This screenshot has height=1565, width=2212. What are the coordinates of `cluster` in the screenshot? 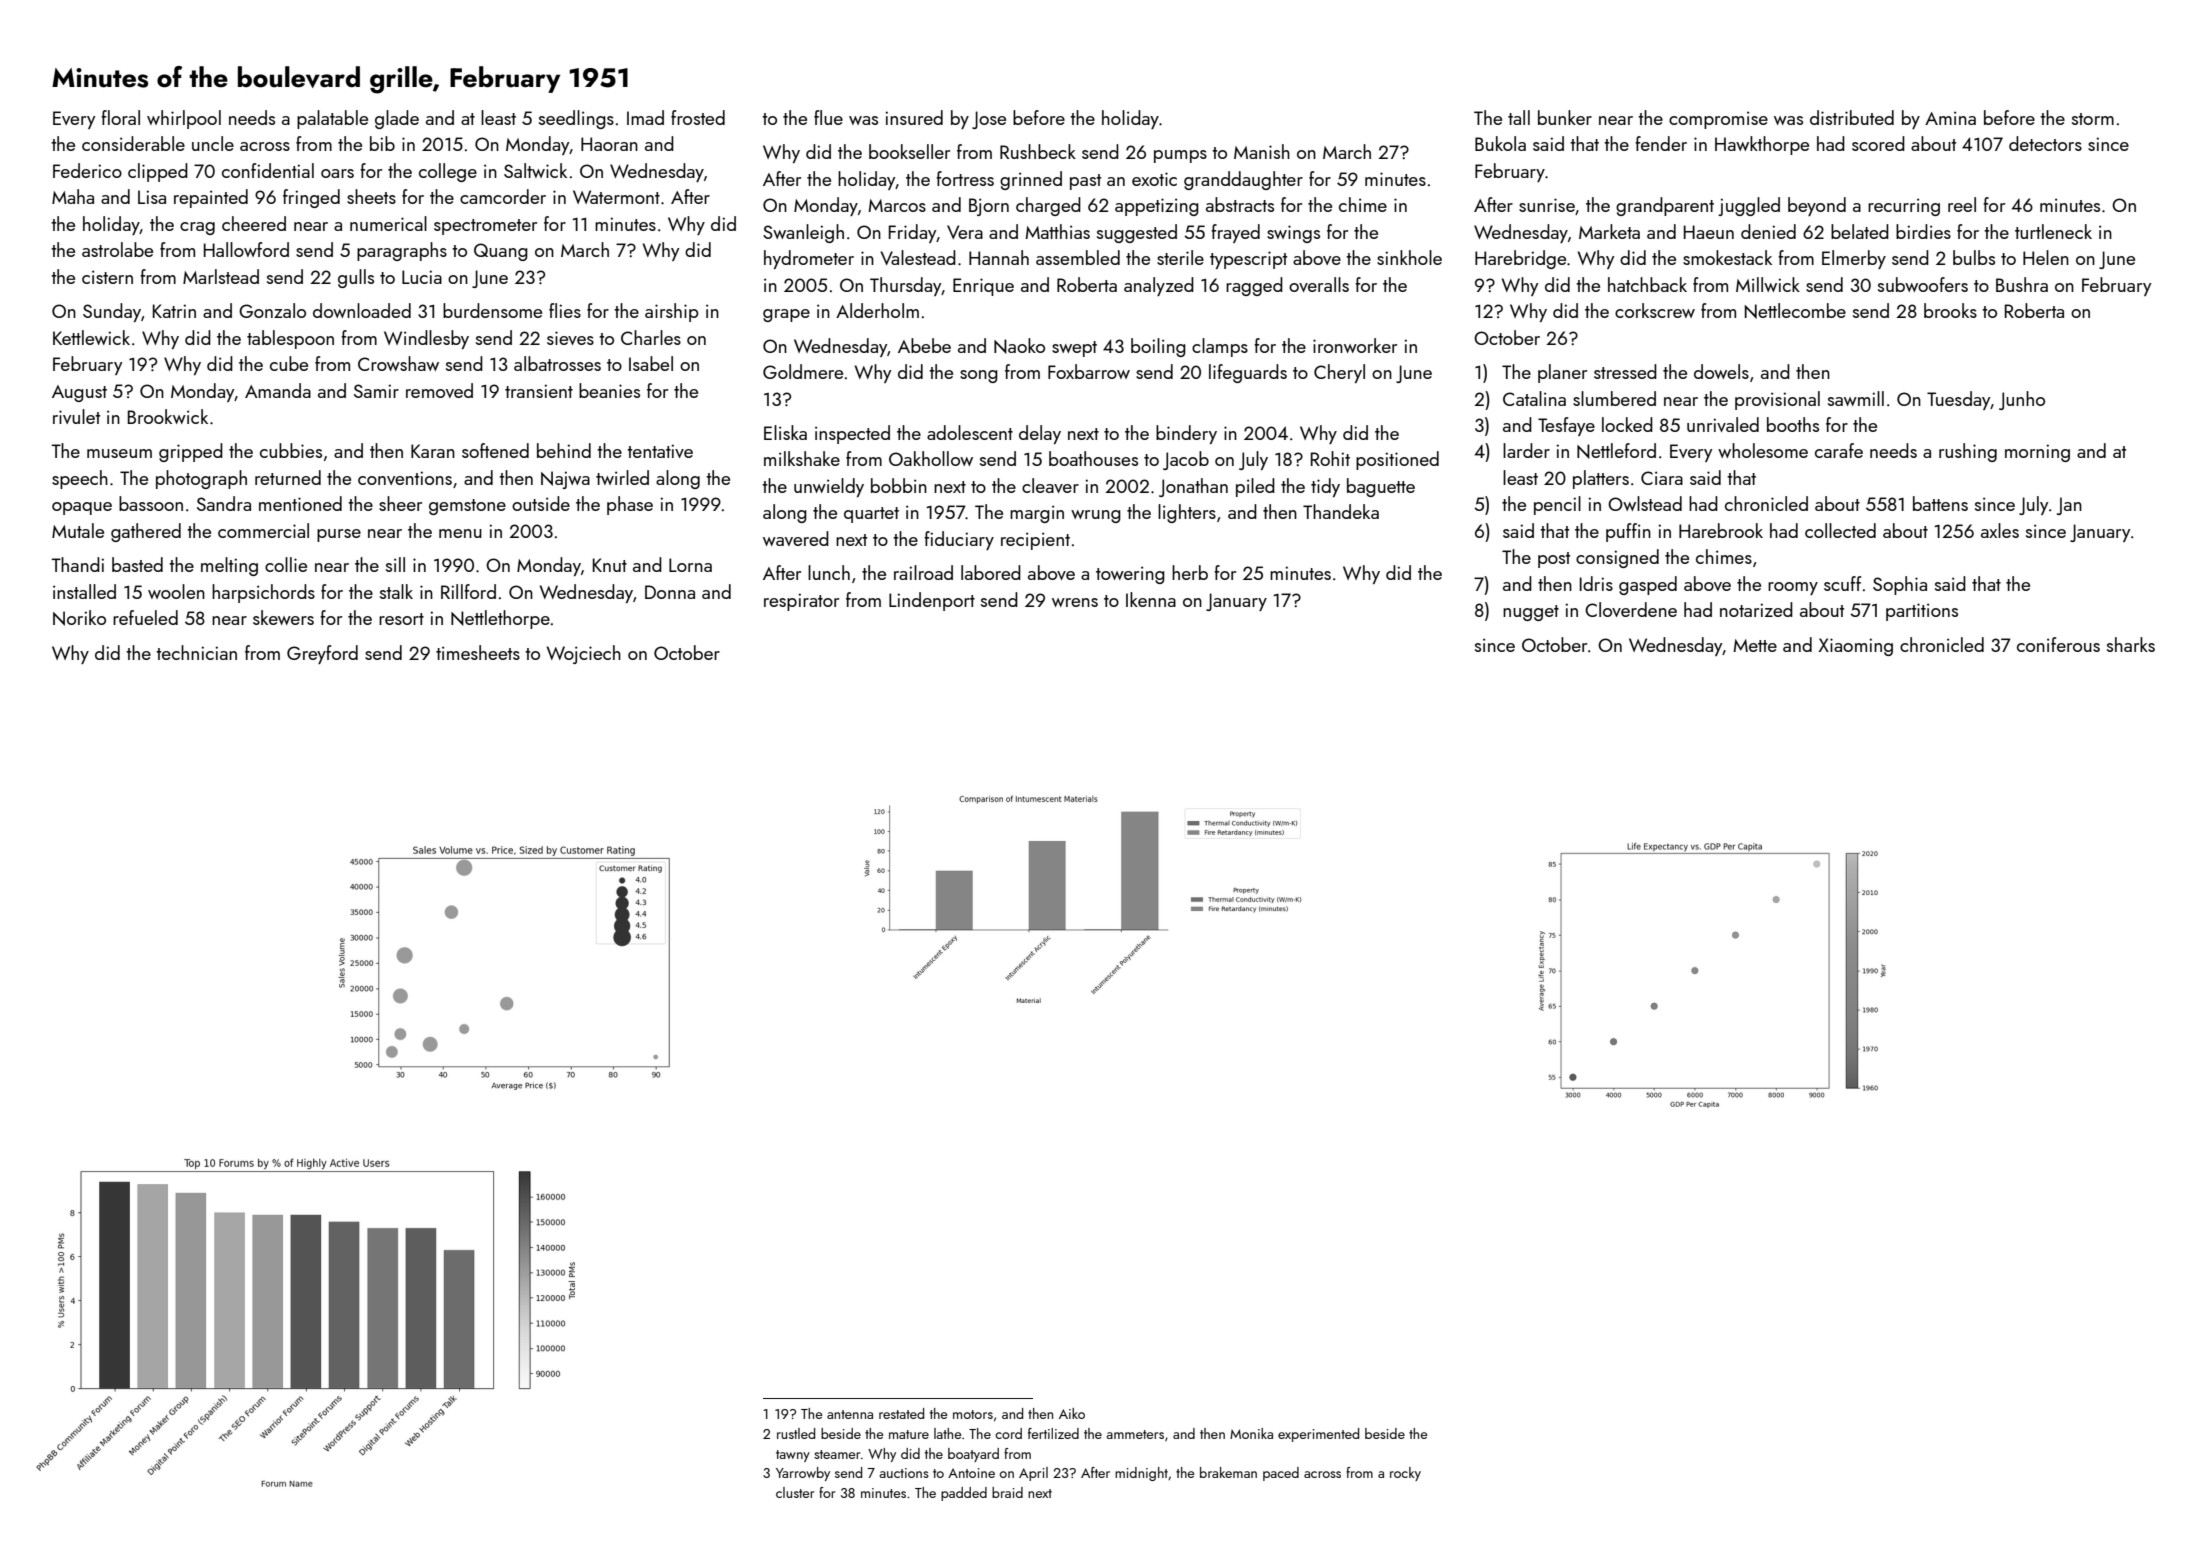 It's located at (795, 1492).
